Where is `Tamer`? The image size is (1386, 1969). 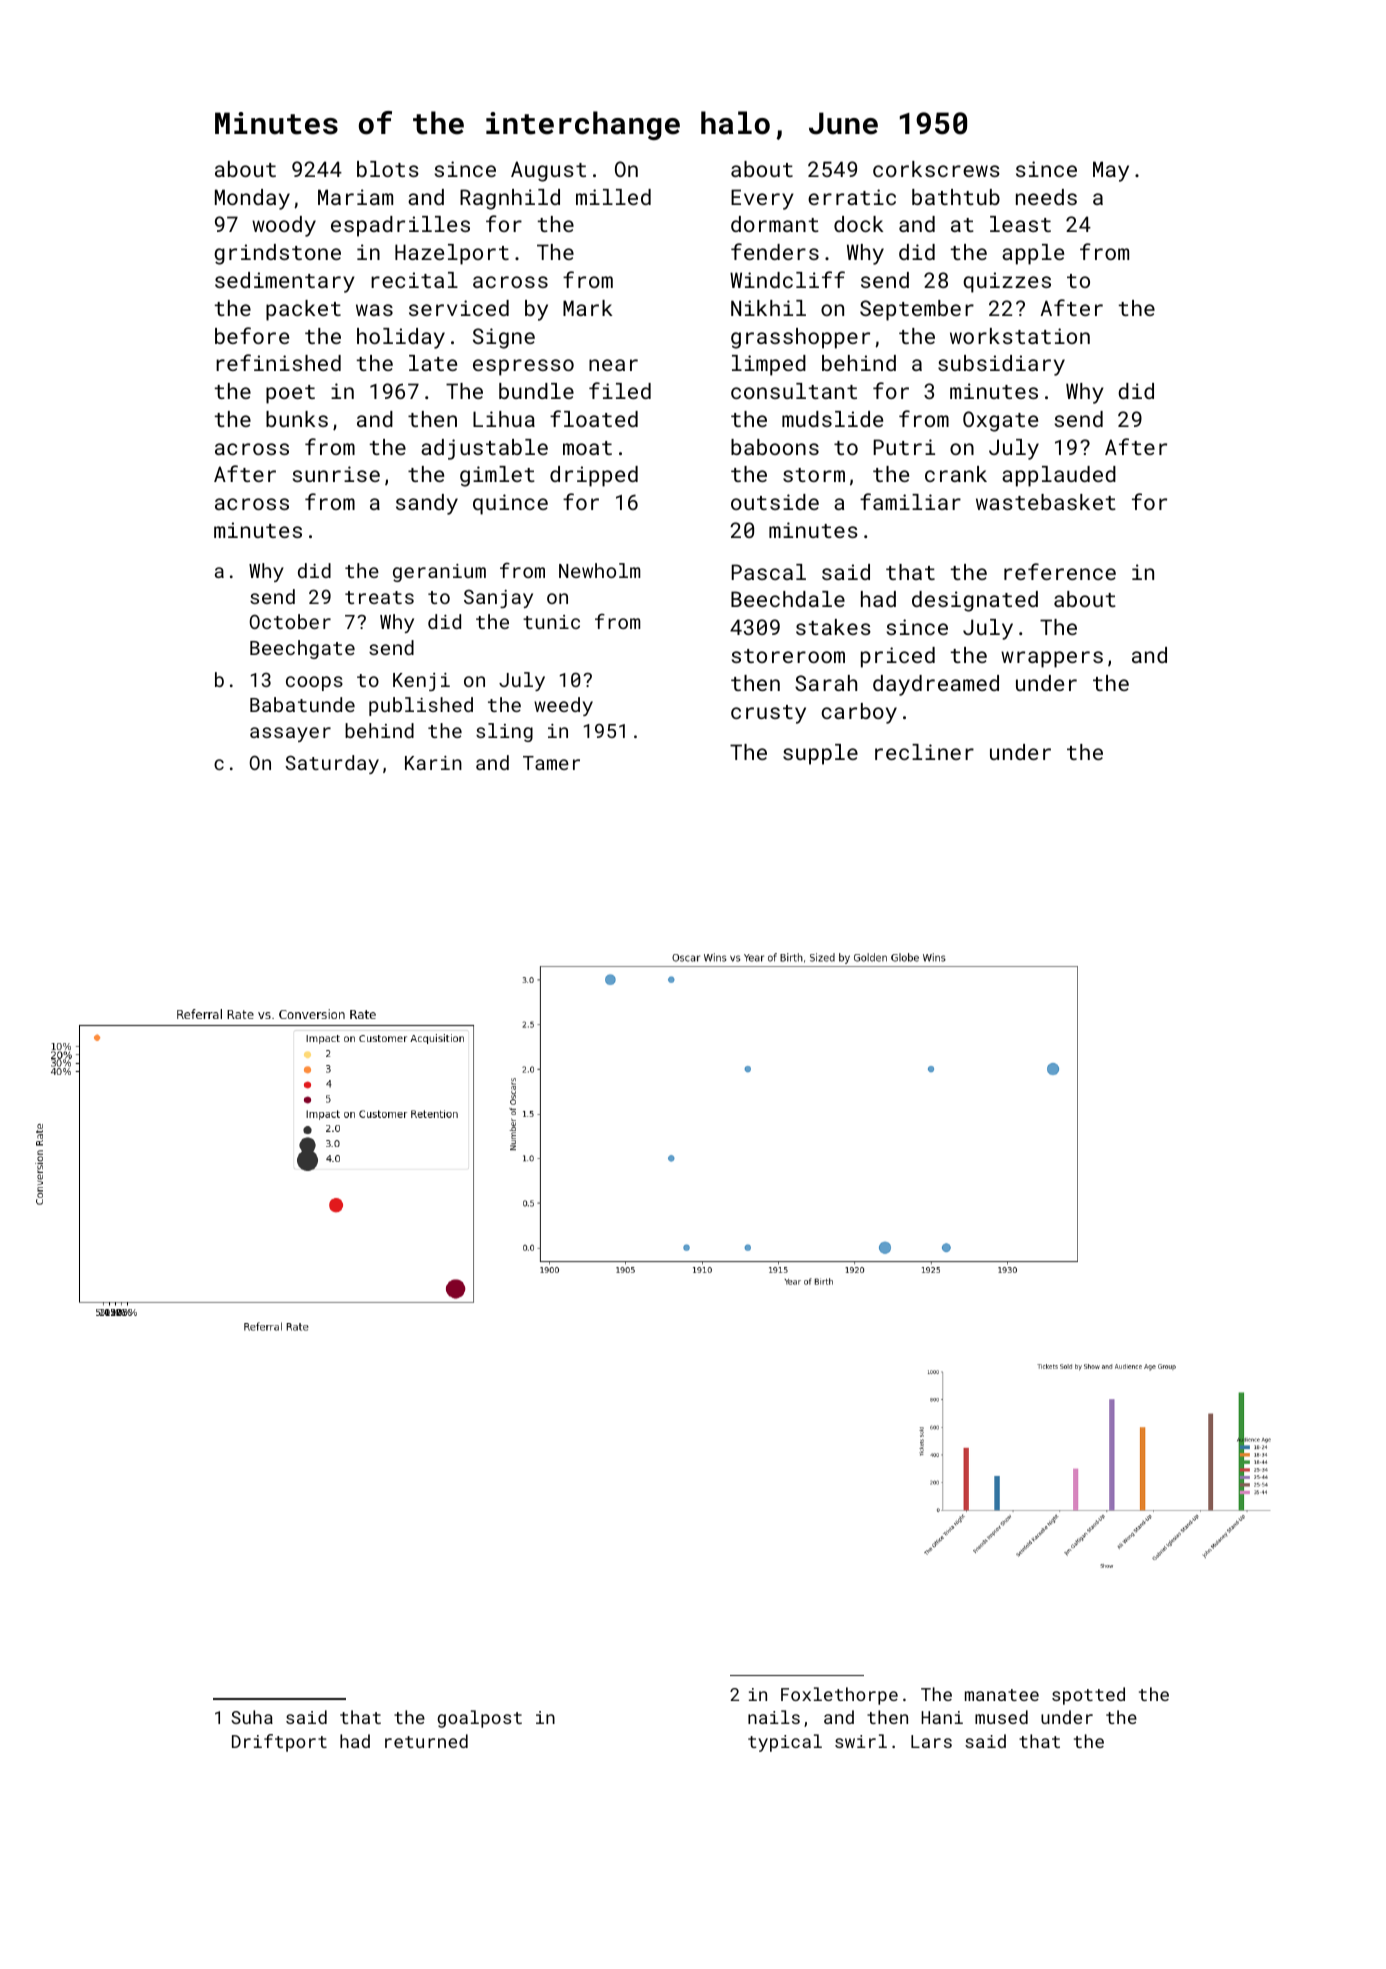 Tamer is located at coordinates (551, 763).
